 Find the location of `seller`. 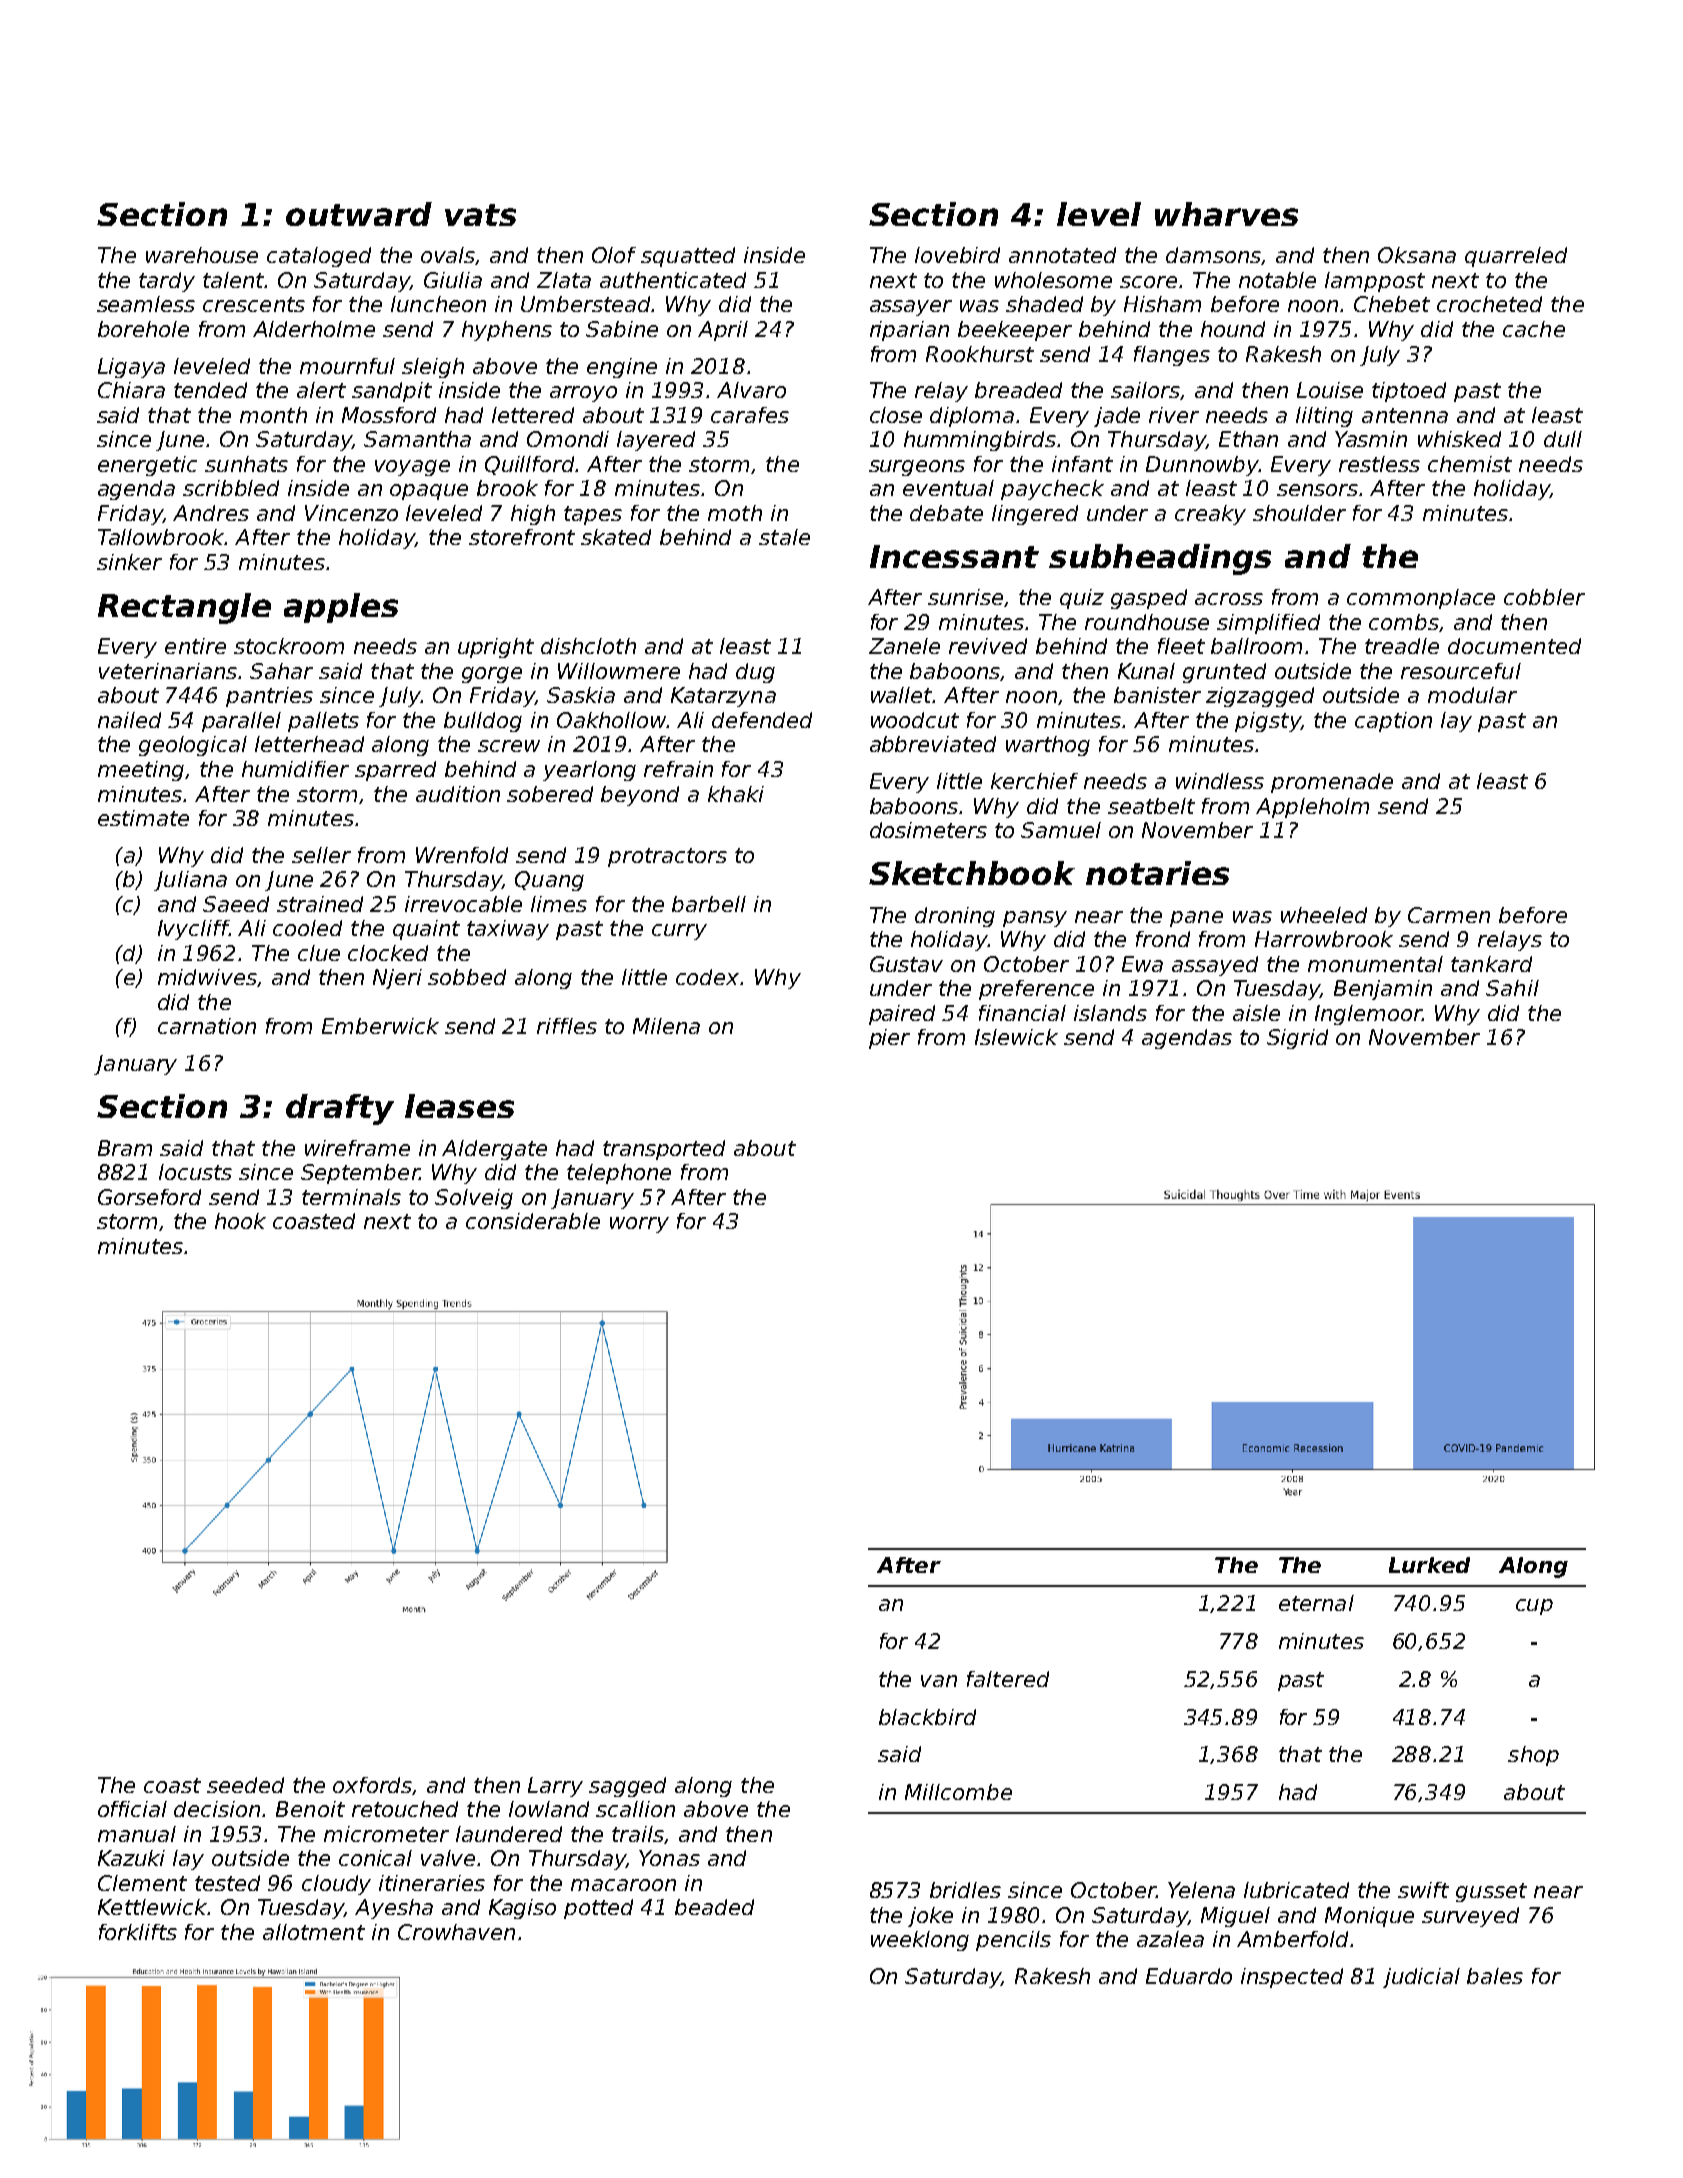

seller is located at coordinates (321, 855).
